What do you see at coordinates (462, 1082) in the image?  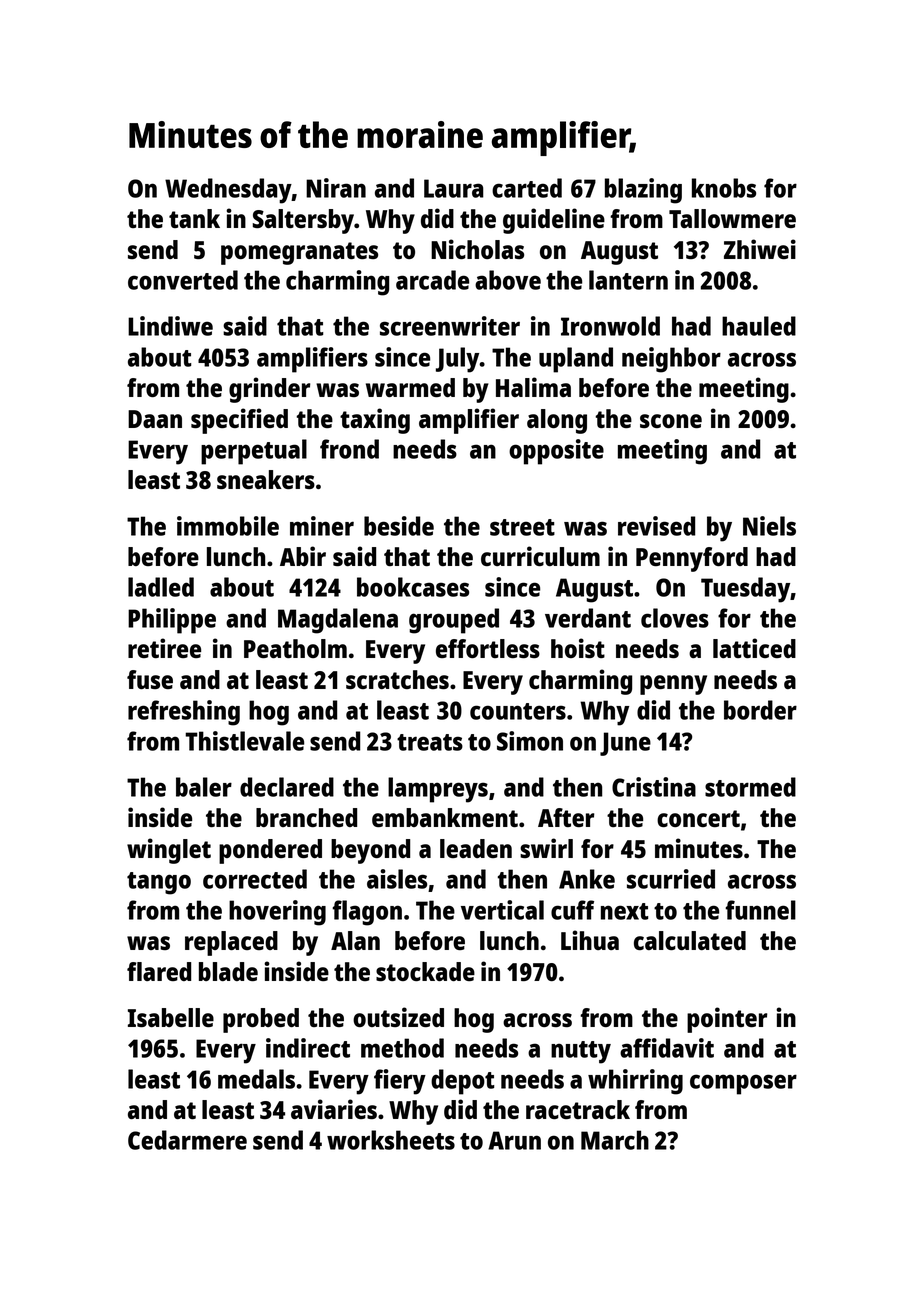 I see `depot` at bounding box center [462, 1082].
